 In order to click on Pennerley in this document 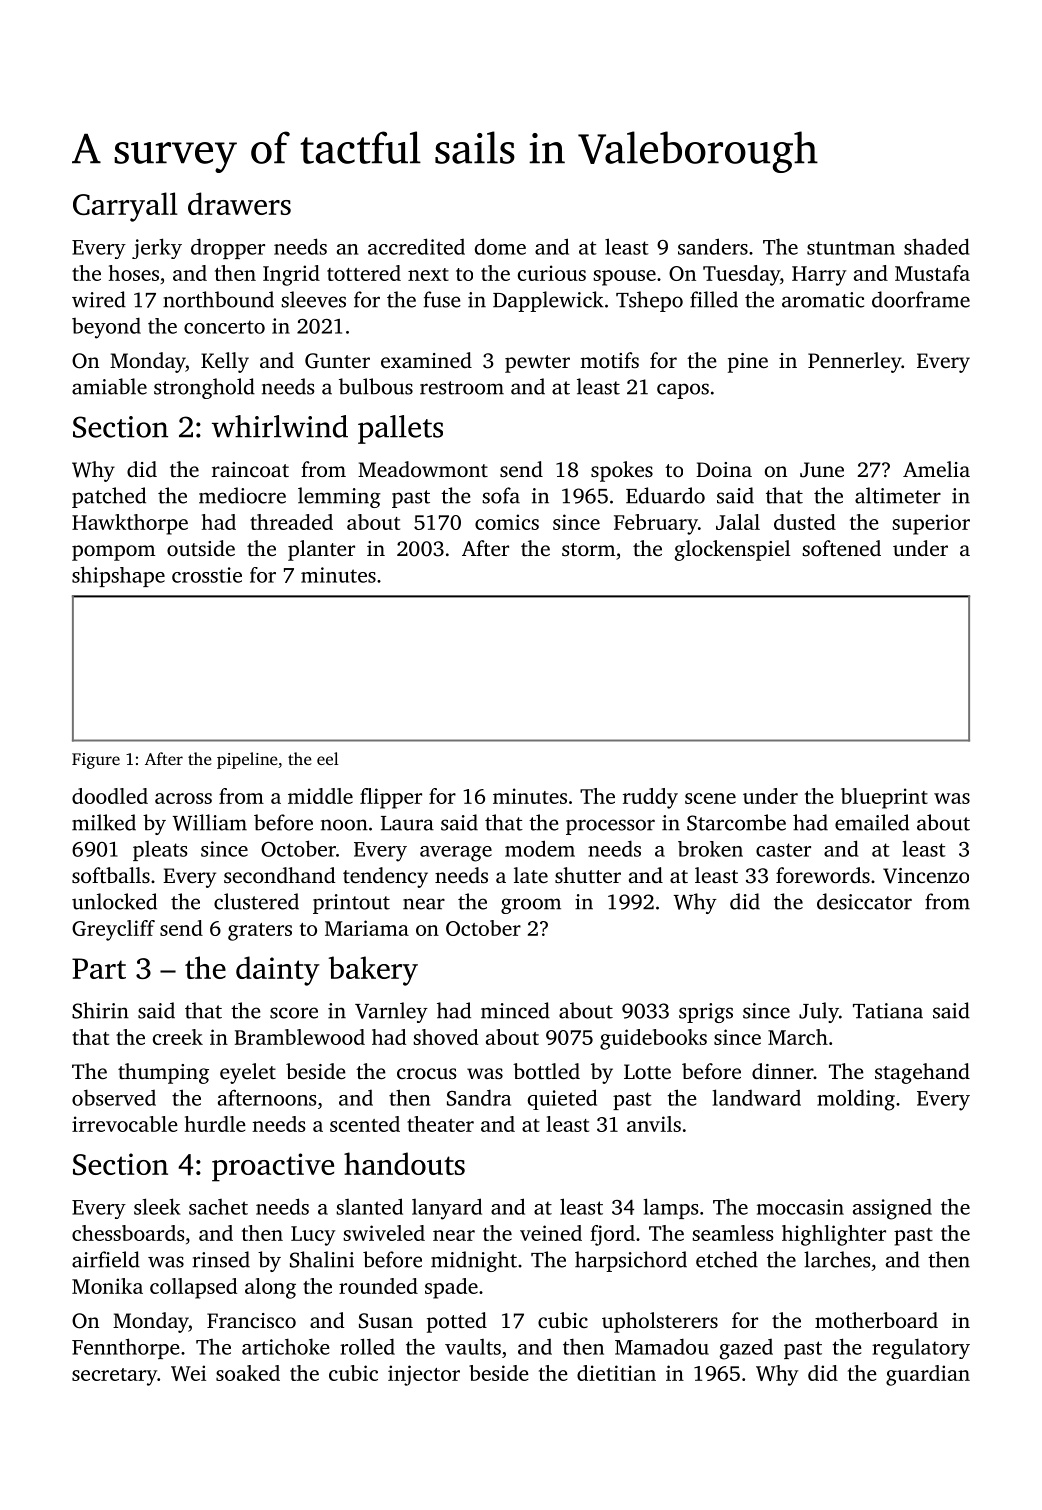, I will do `click(855, 362)`.
